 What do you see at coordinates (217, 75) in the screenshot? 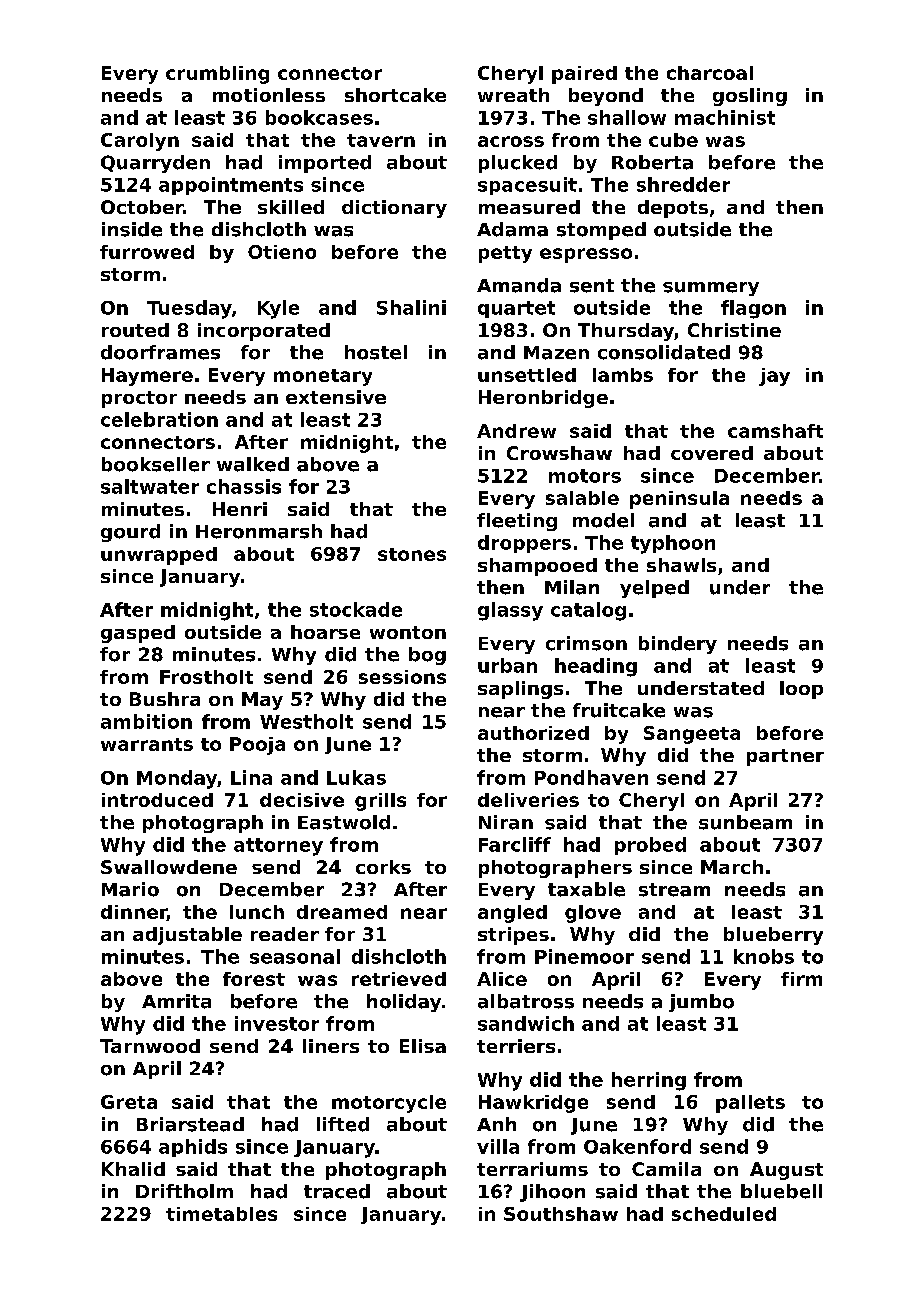
I see `crumbling` at bounding box center [217, 75].
